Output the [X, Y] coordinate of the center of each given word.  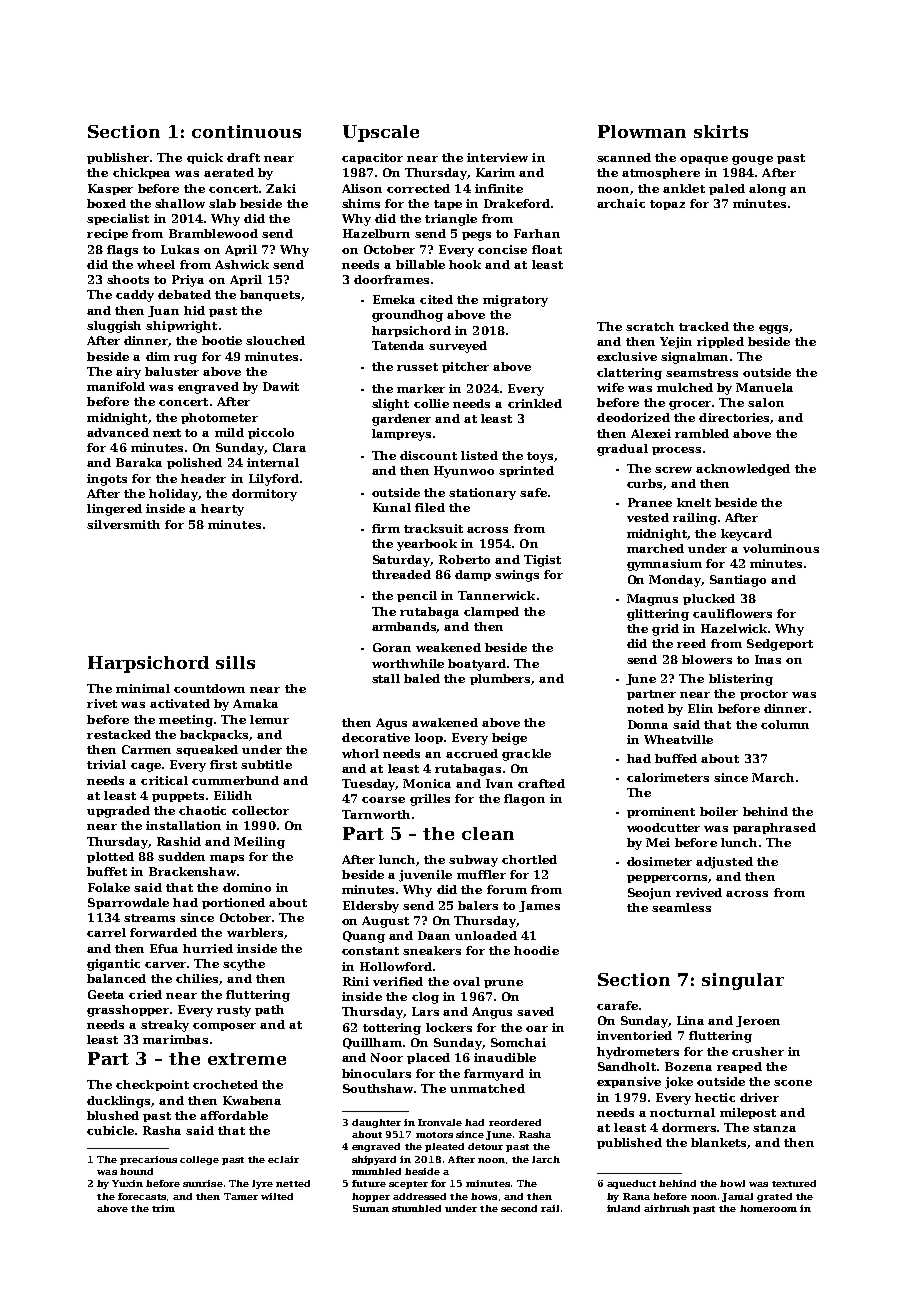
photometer [219, 418]
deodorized [633, 417]
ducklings [118, 1102]
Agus [391, 724]
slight [390, 405]
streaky [165, 1026]
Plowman [642, 131]
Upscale [381, 133]
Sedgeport [780, 645]
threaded [401, 574]
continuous [246, 131]
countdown [209, 688]
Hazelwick [734, 628]
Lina [690, 1020]
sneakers [432, 950]
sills [235, 662]
